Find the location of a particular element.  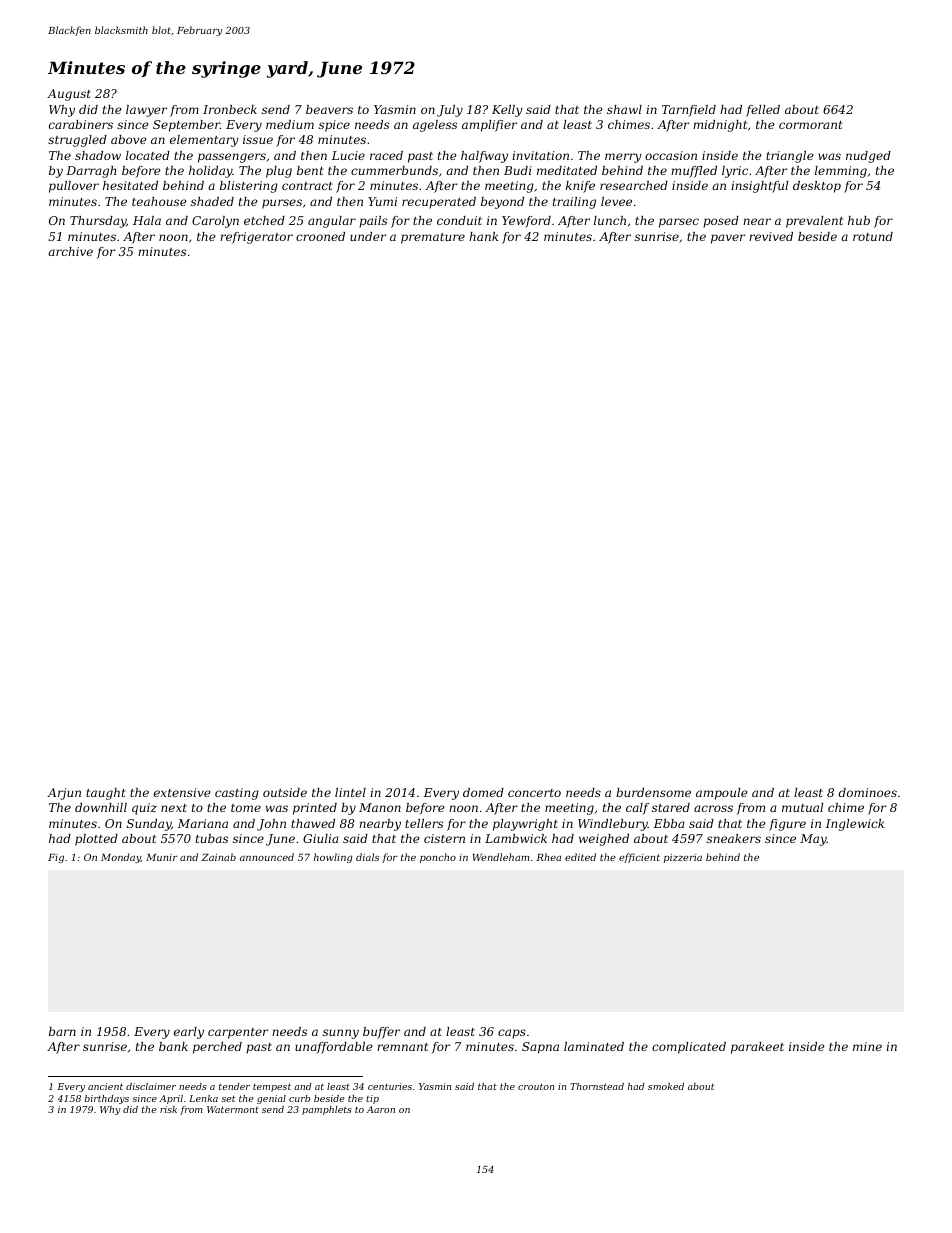

Wendleham is located at coordinates (501, 857).
